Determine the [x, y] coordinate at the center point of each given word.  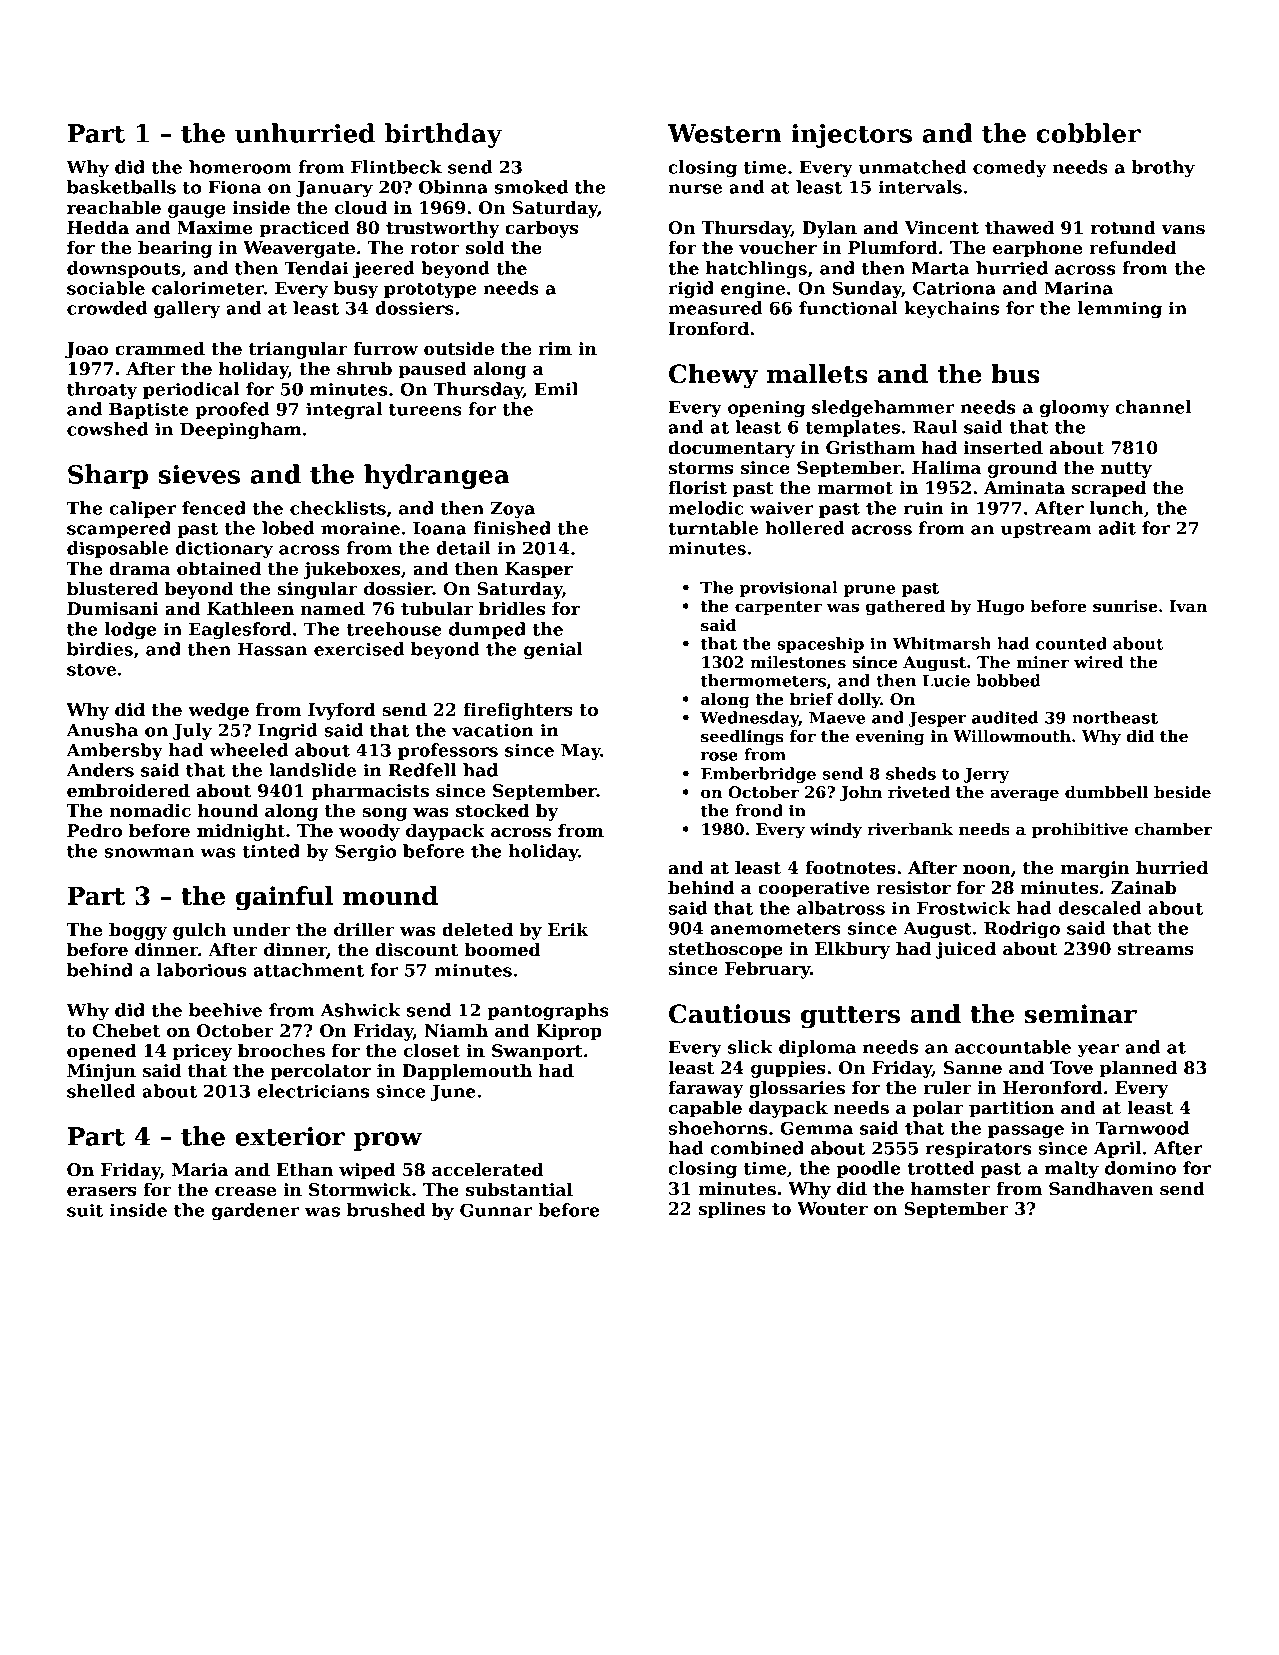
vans [1183, 230]
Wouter [832, 1209]
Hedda [98, 228]
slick [750, 1047]
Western [725, 133]
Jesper [937, 719]
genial [553, 651]
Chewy [713, 376]
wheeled [249, 750]
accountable [1013, 1047]
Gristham [870, 448]
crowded [107, 308]
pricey [202, 1052]
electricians [313, 1091]
